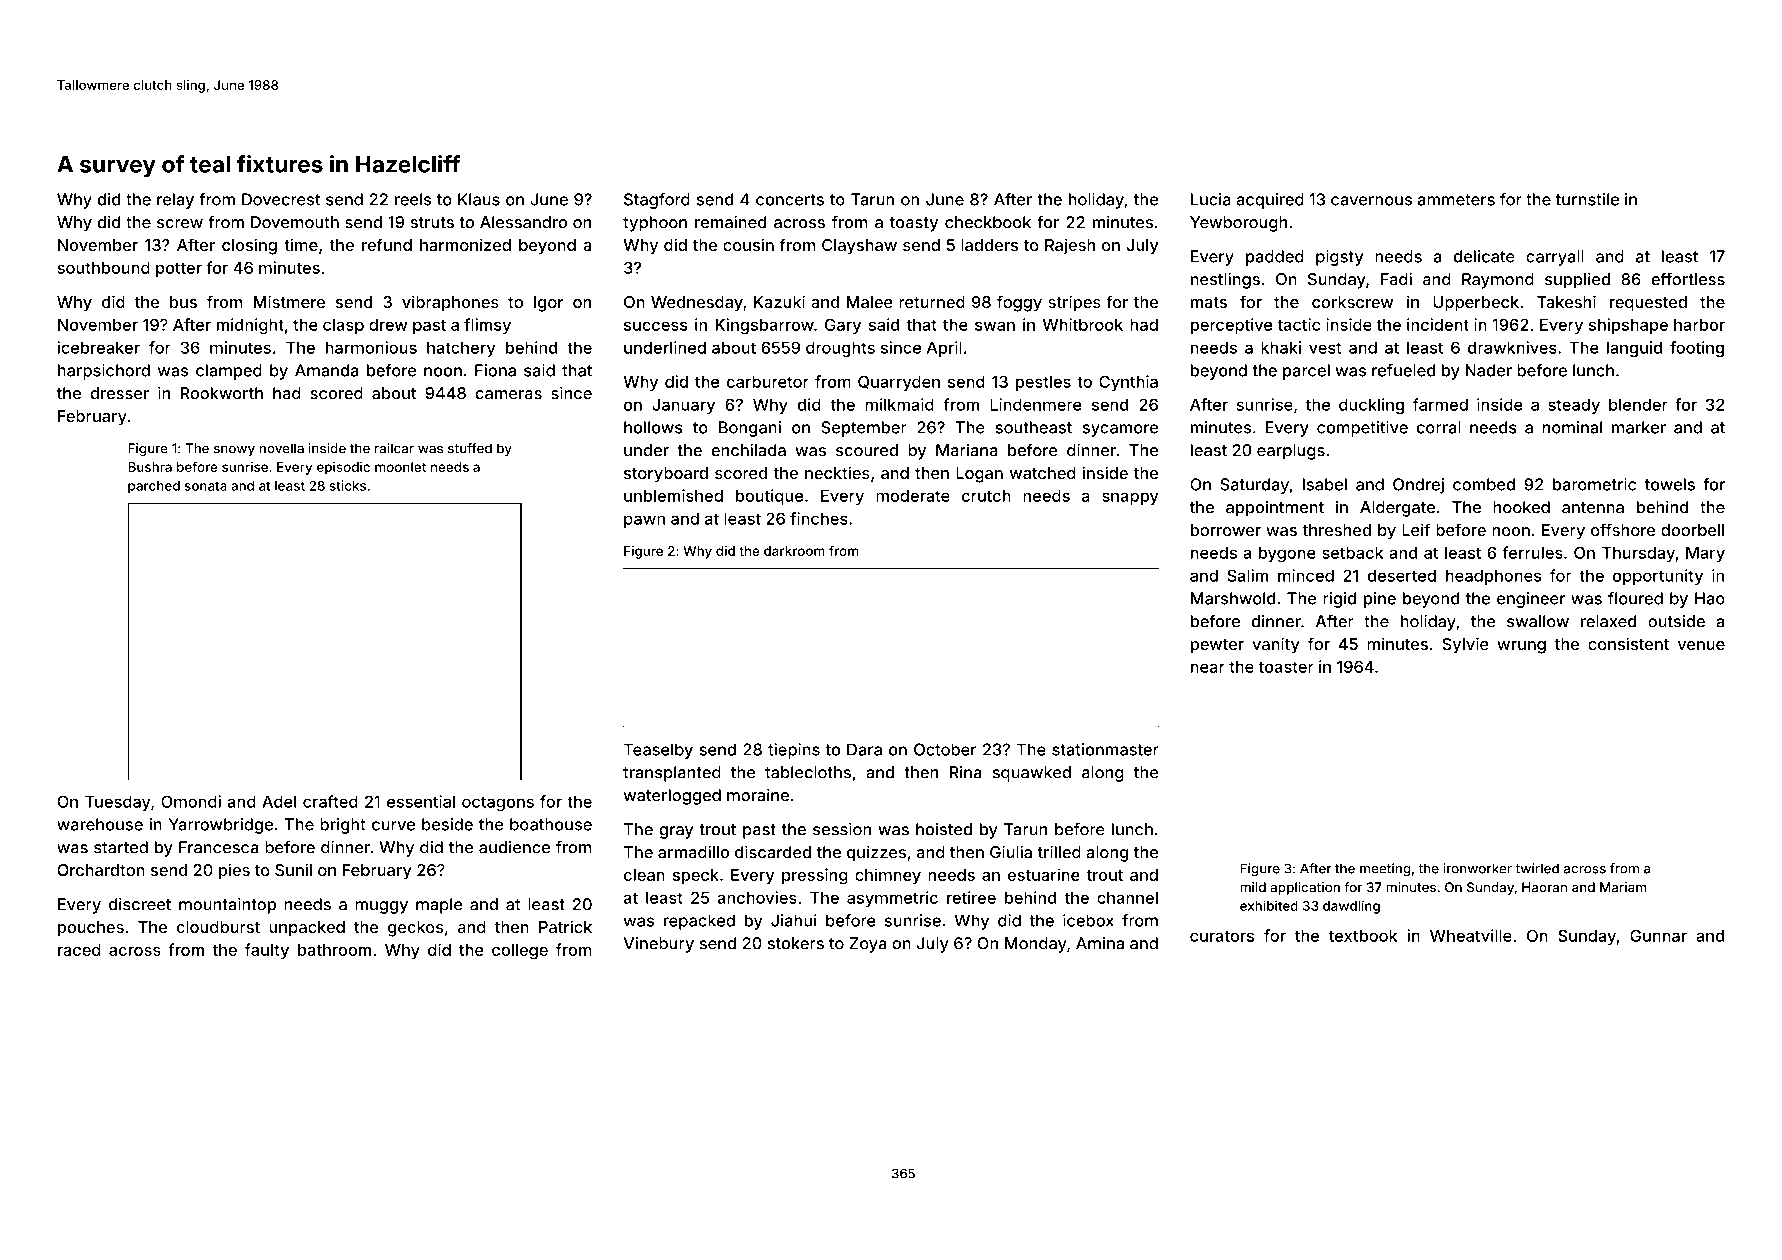 This page has width=1782, height=1260. What do you see at coordinates (1521, 647) in the page?
I see `wrung` at bounding box center [1521, 647].
